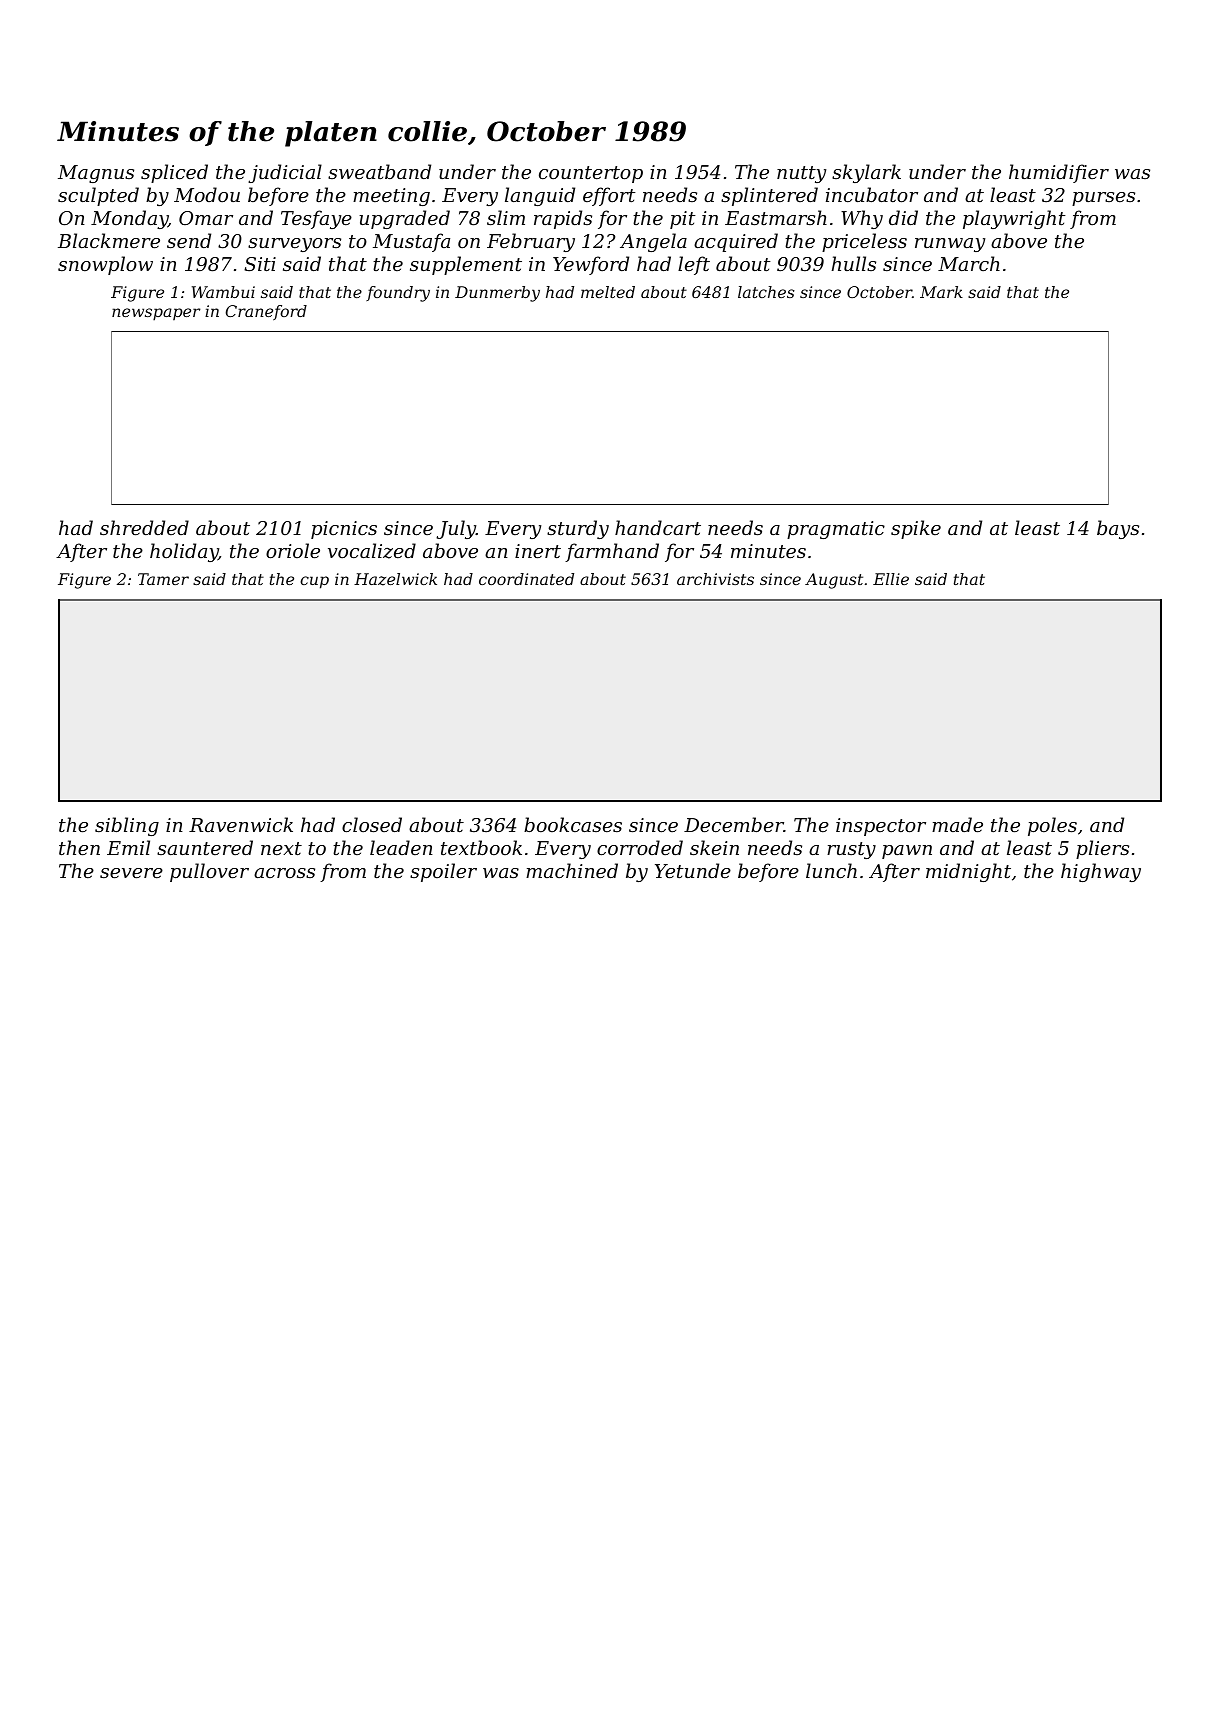  Describe the element at coordinates (456, 529) in the page. I see `July` at that location.
